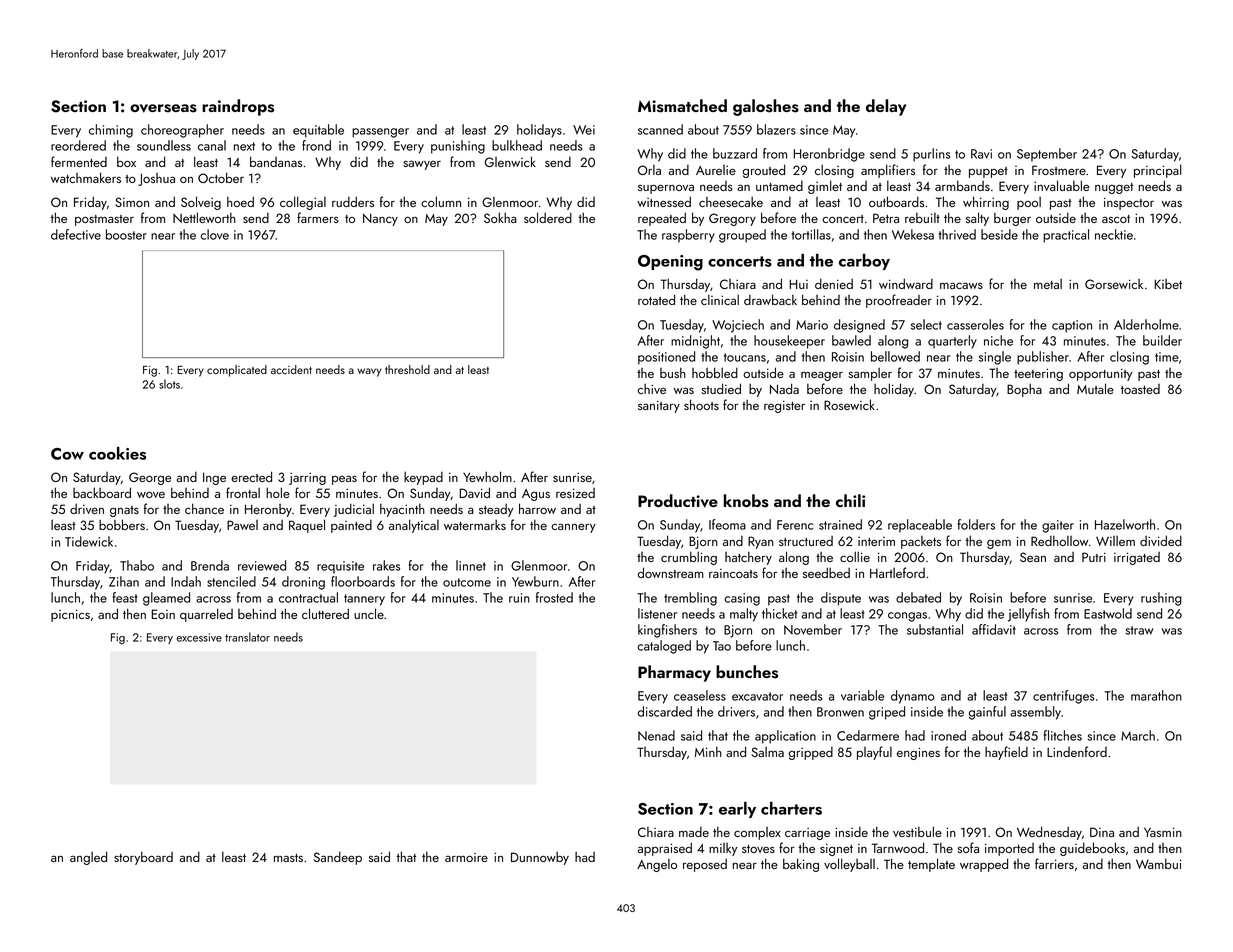 The image size is (1233, 952). I want to click on accident, so click(291, 369).
